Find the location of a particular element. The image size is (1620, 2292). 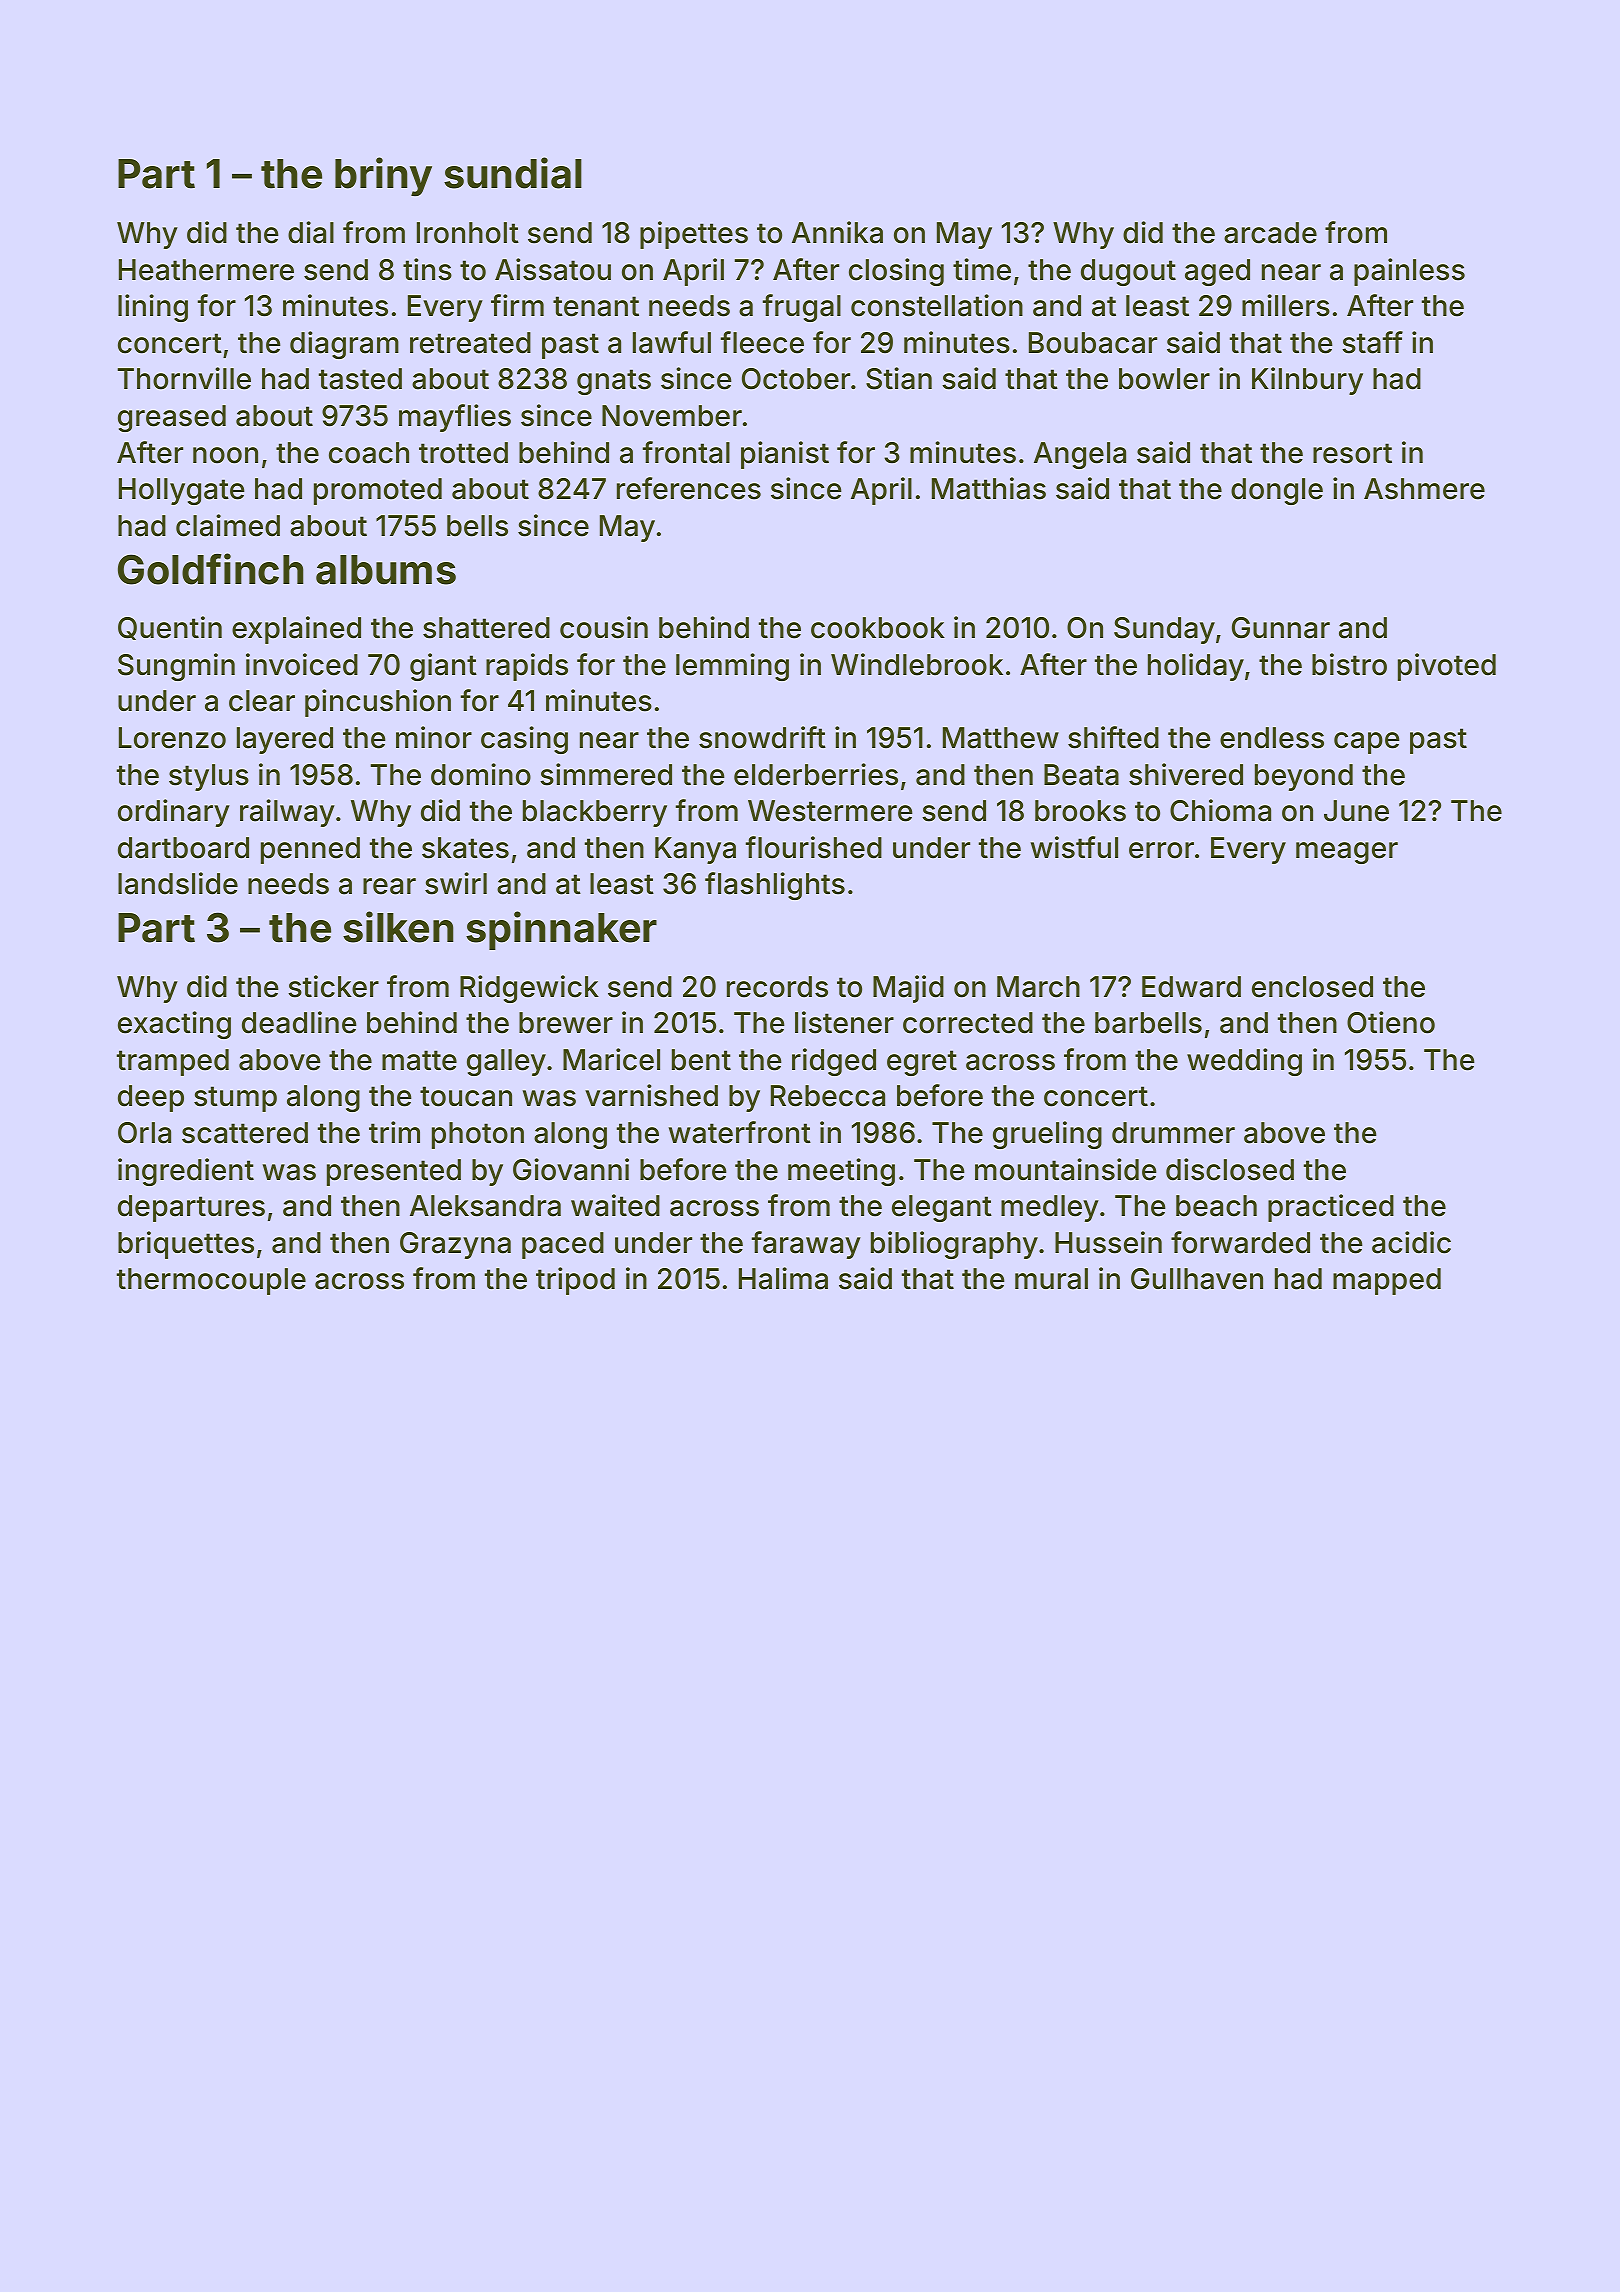

resort is located at coordinates (1352, 453).
